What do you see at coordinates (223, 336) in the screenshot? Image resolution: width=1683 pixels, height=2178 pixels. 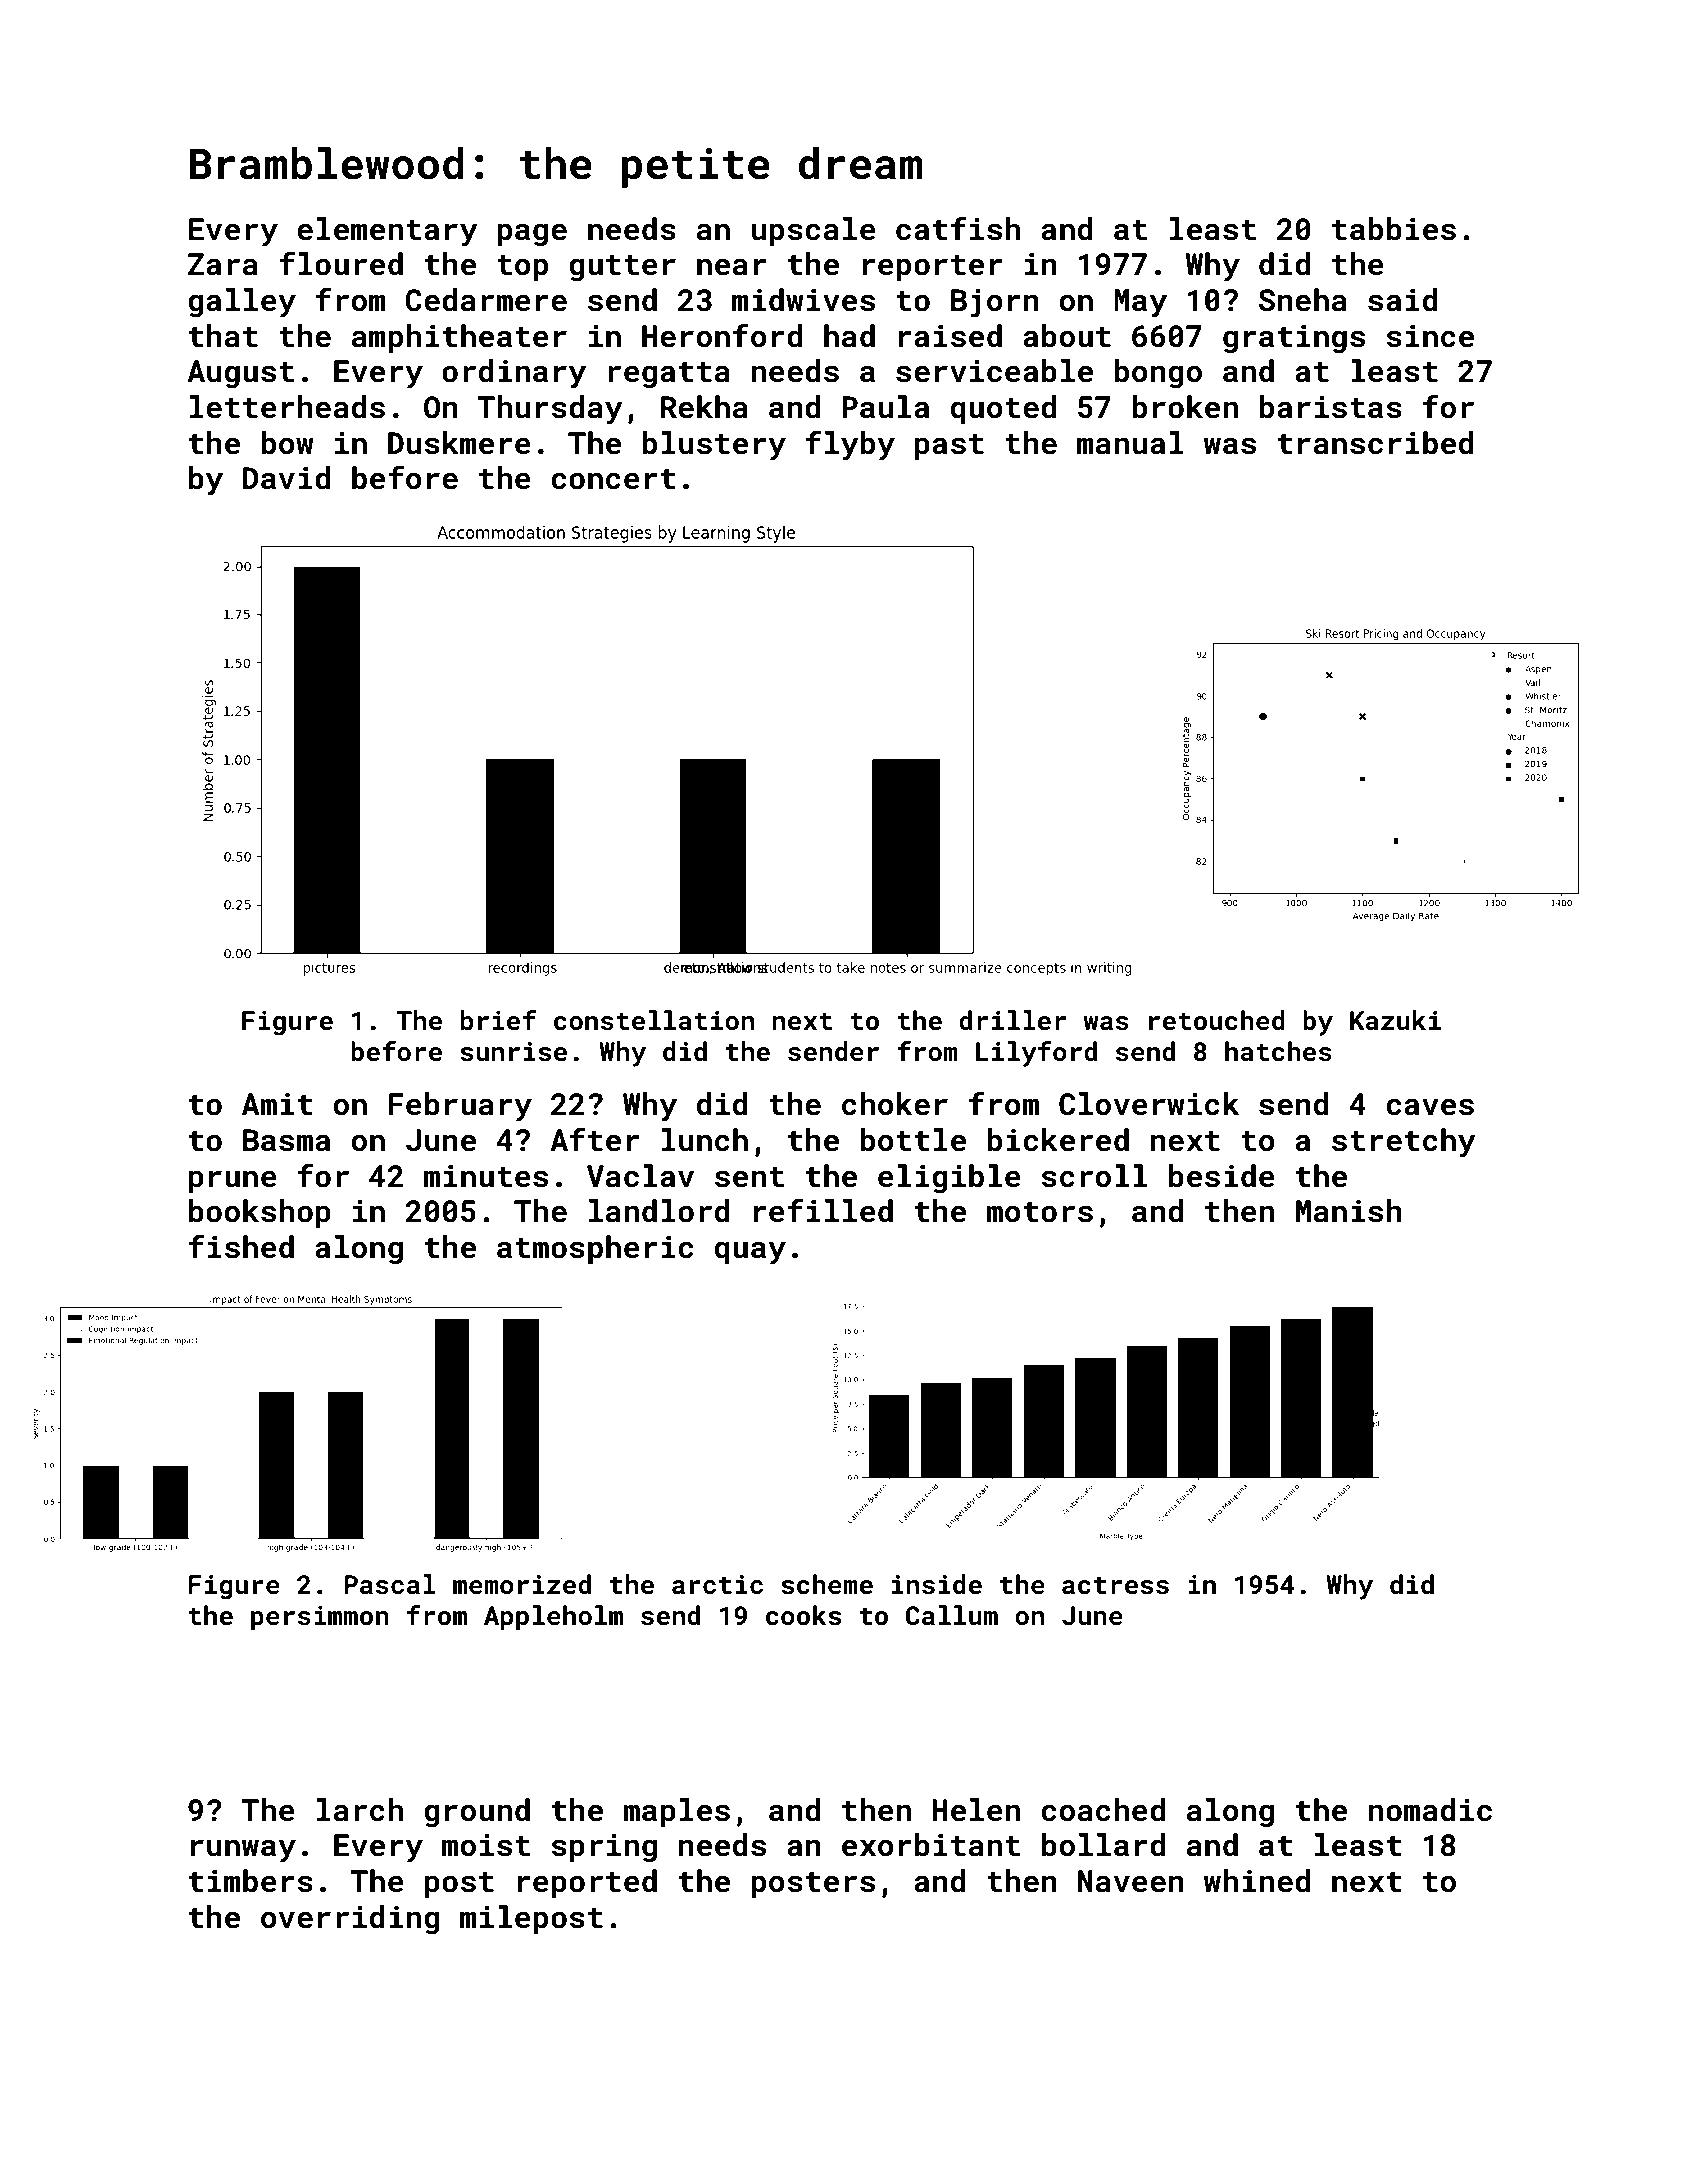 I see `that` at bounding box center [223, 336].
